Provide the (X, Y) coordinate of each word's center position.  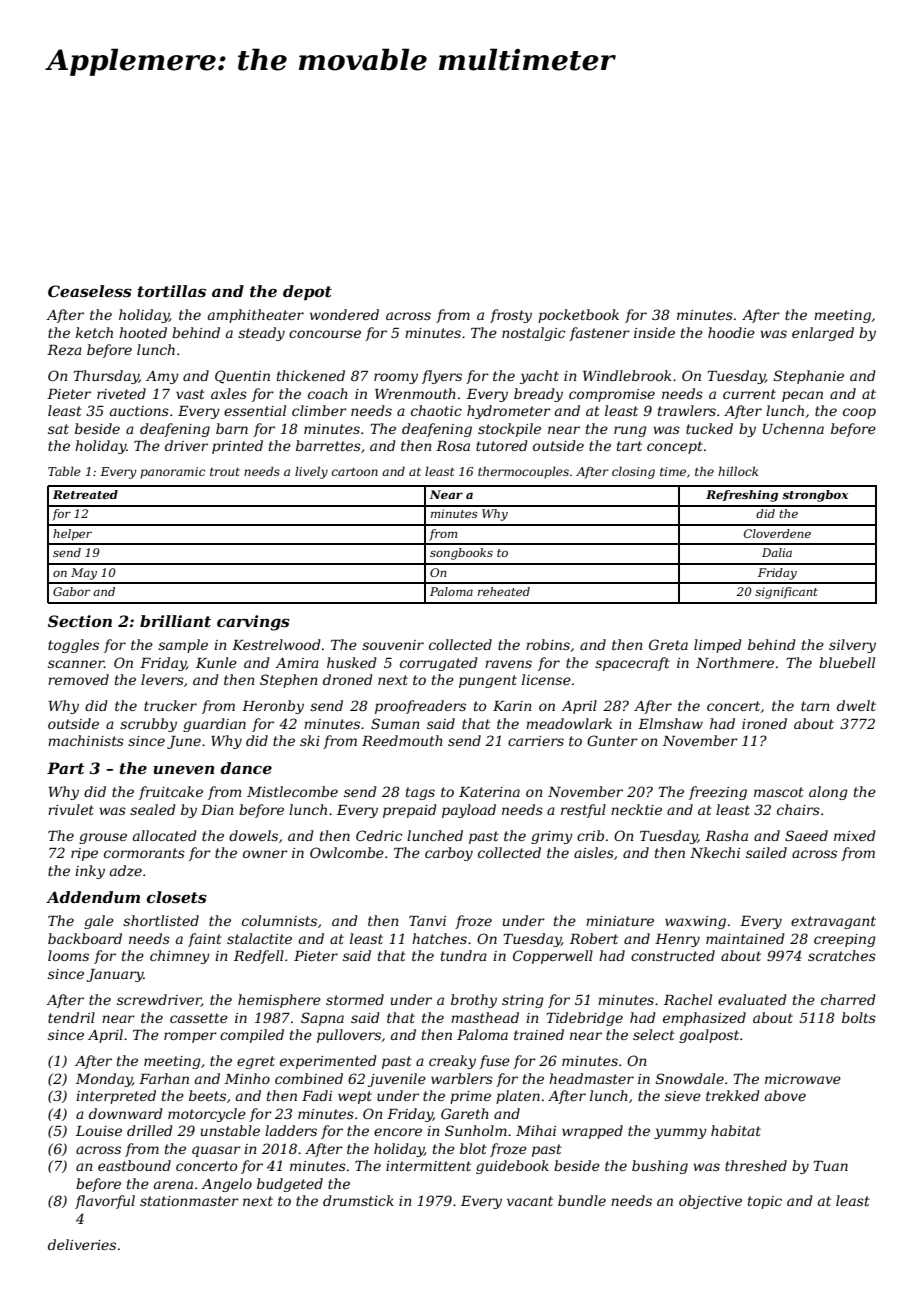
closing (633, 472)
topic (765, 1202)
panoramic (173, 473)
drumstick (358, 1200)
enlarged (823, 334)
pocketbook (578, 316)
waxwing (695, 922)
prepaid (410, 811)
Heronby (273, 707)
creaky (452, 1062)
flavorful (105, 1202)
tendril (71, 1017)
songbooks (461, 554)
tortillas (172, 291)
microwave (803, 1079)
